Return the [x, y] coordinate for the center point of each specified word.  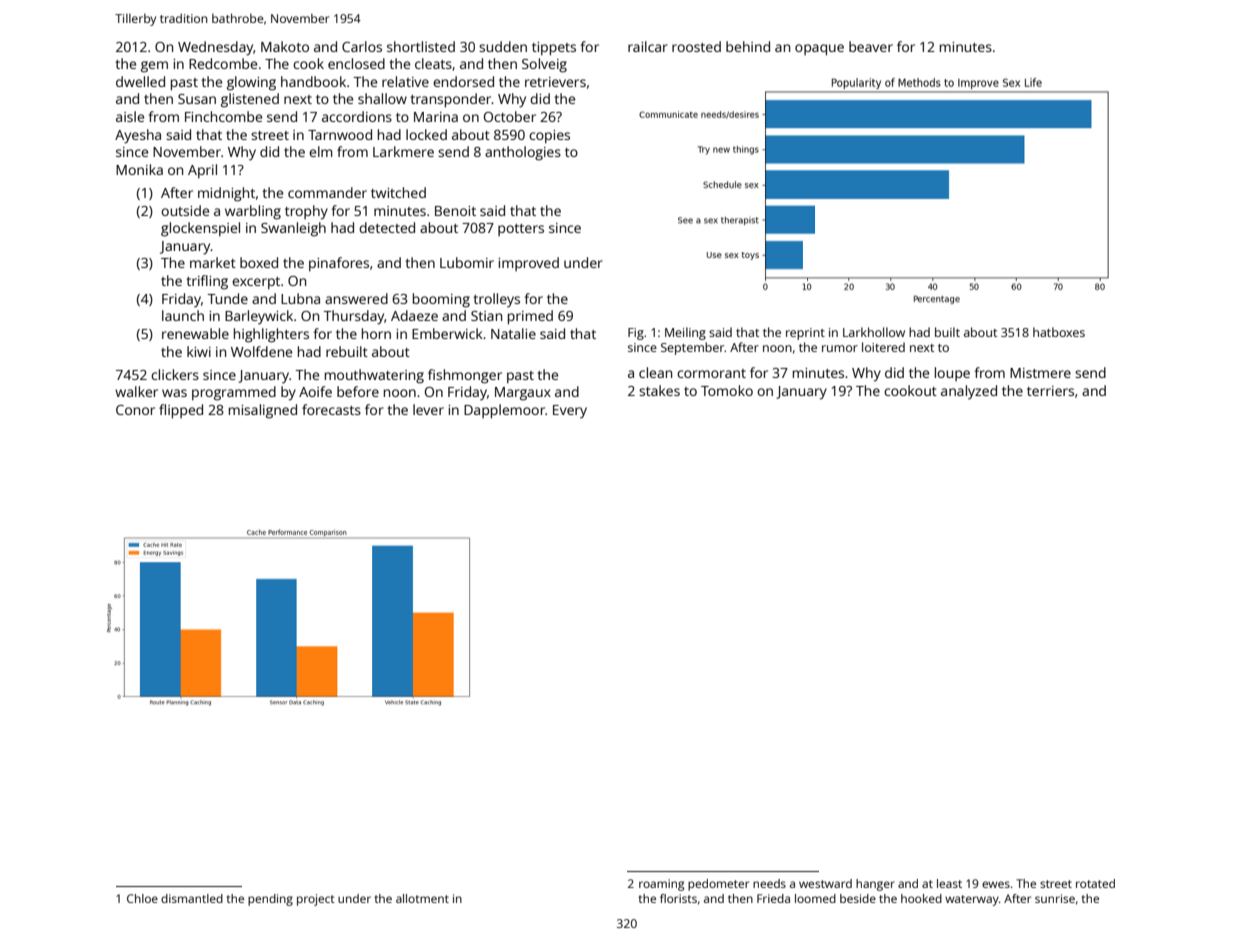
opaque [819, 50]
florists [678, 898]
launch [183, 315]
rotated [1095, 883]
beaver [871, 46]
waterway [972, 900]
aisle [130, 116]
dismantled [192, 898]
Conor [135, 410]
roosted [696, 46]
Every [570, 412]
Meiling [685, 333]
